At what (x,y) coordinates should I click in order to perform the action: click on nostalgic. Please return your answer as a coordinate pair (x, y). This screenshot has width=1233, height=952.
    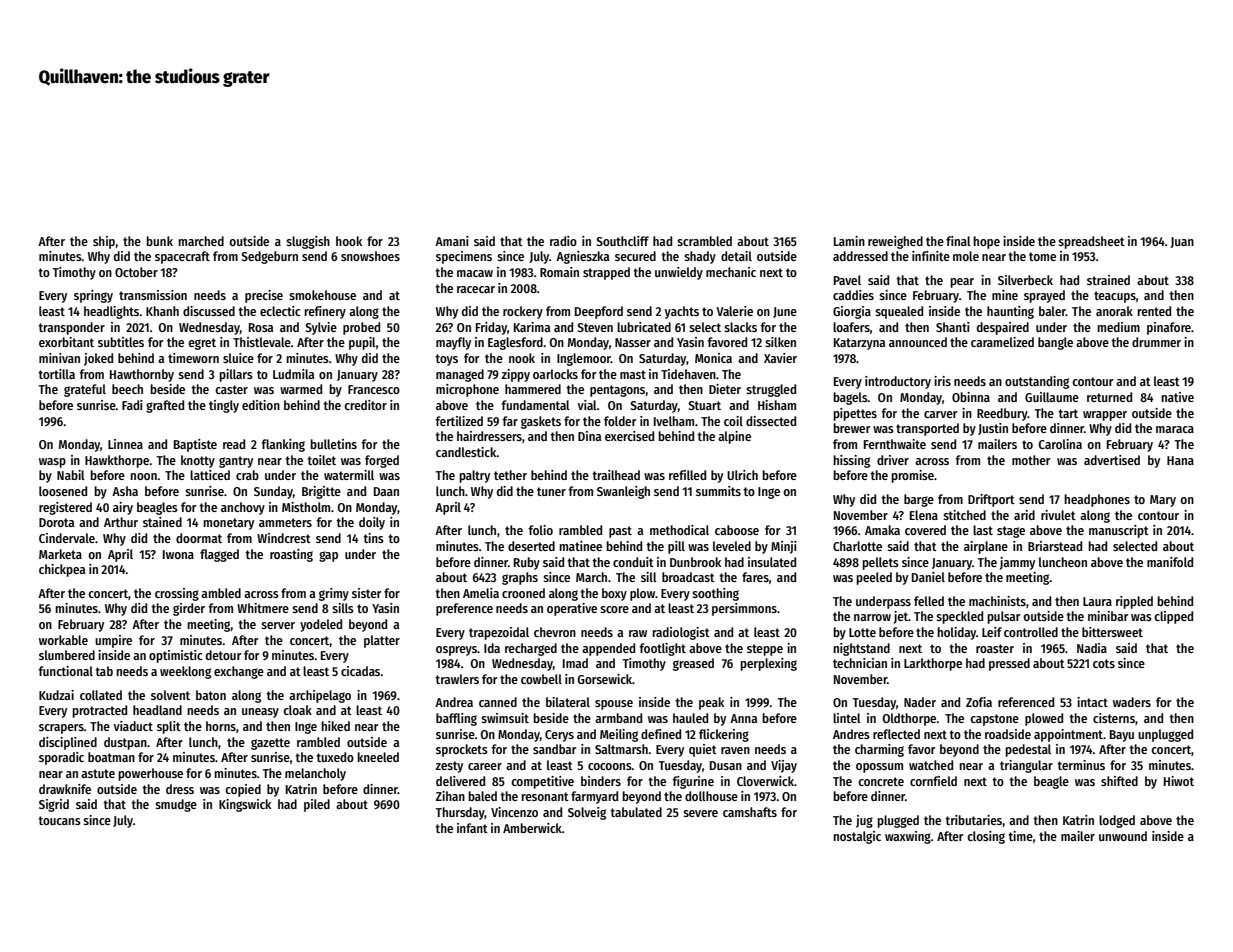
    Looking at the image, I should click on (857, 837).
